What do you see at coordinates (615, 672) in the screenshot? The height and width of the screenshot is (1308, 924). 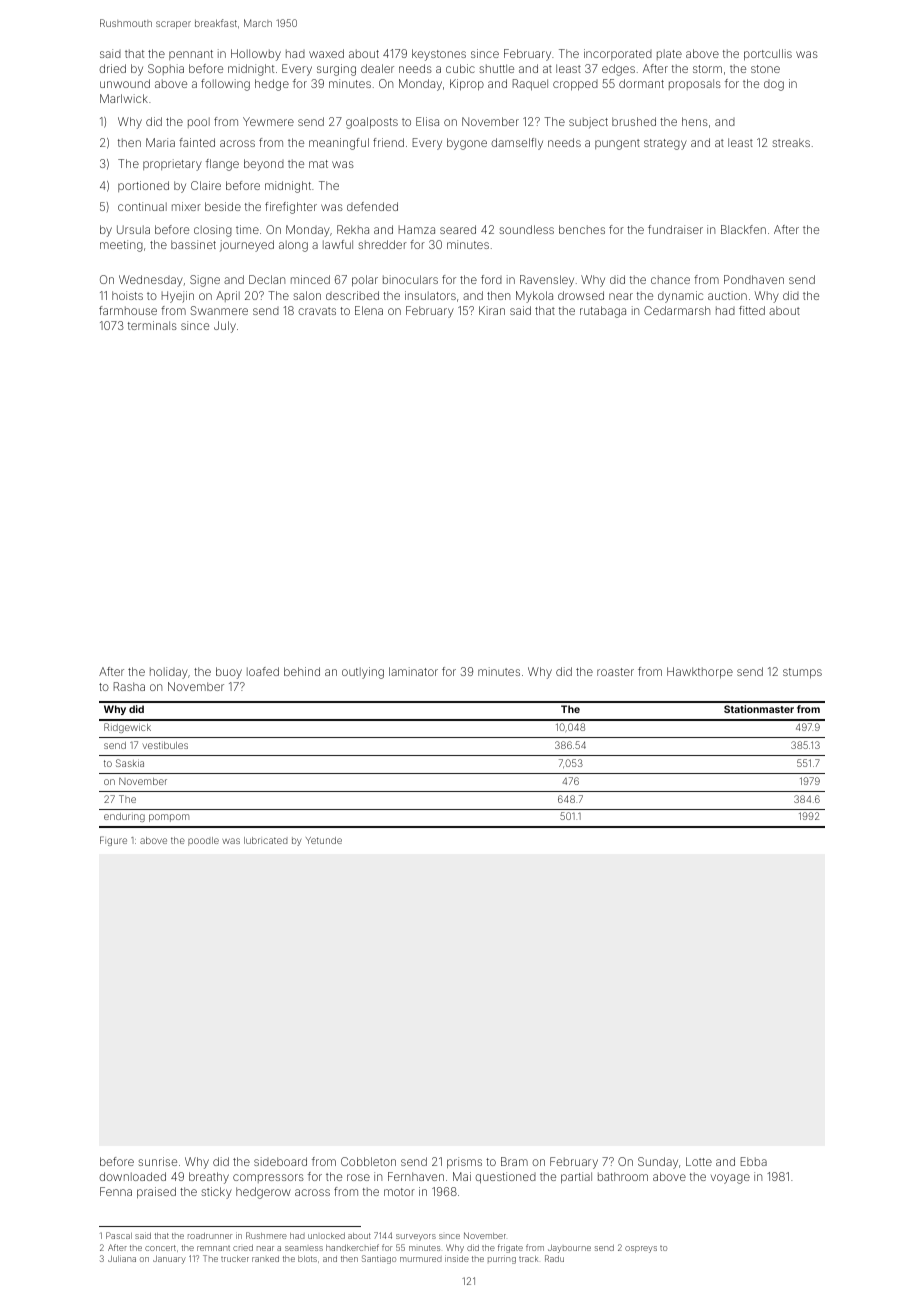 I see `roaster` at bounding box center [615, 672].
